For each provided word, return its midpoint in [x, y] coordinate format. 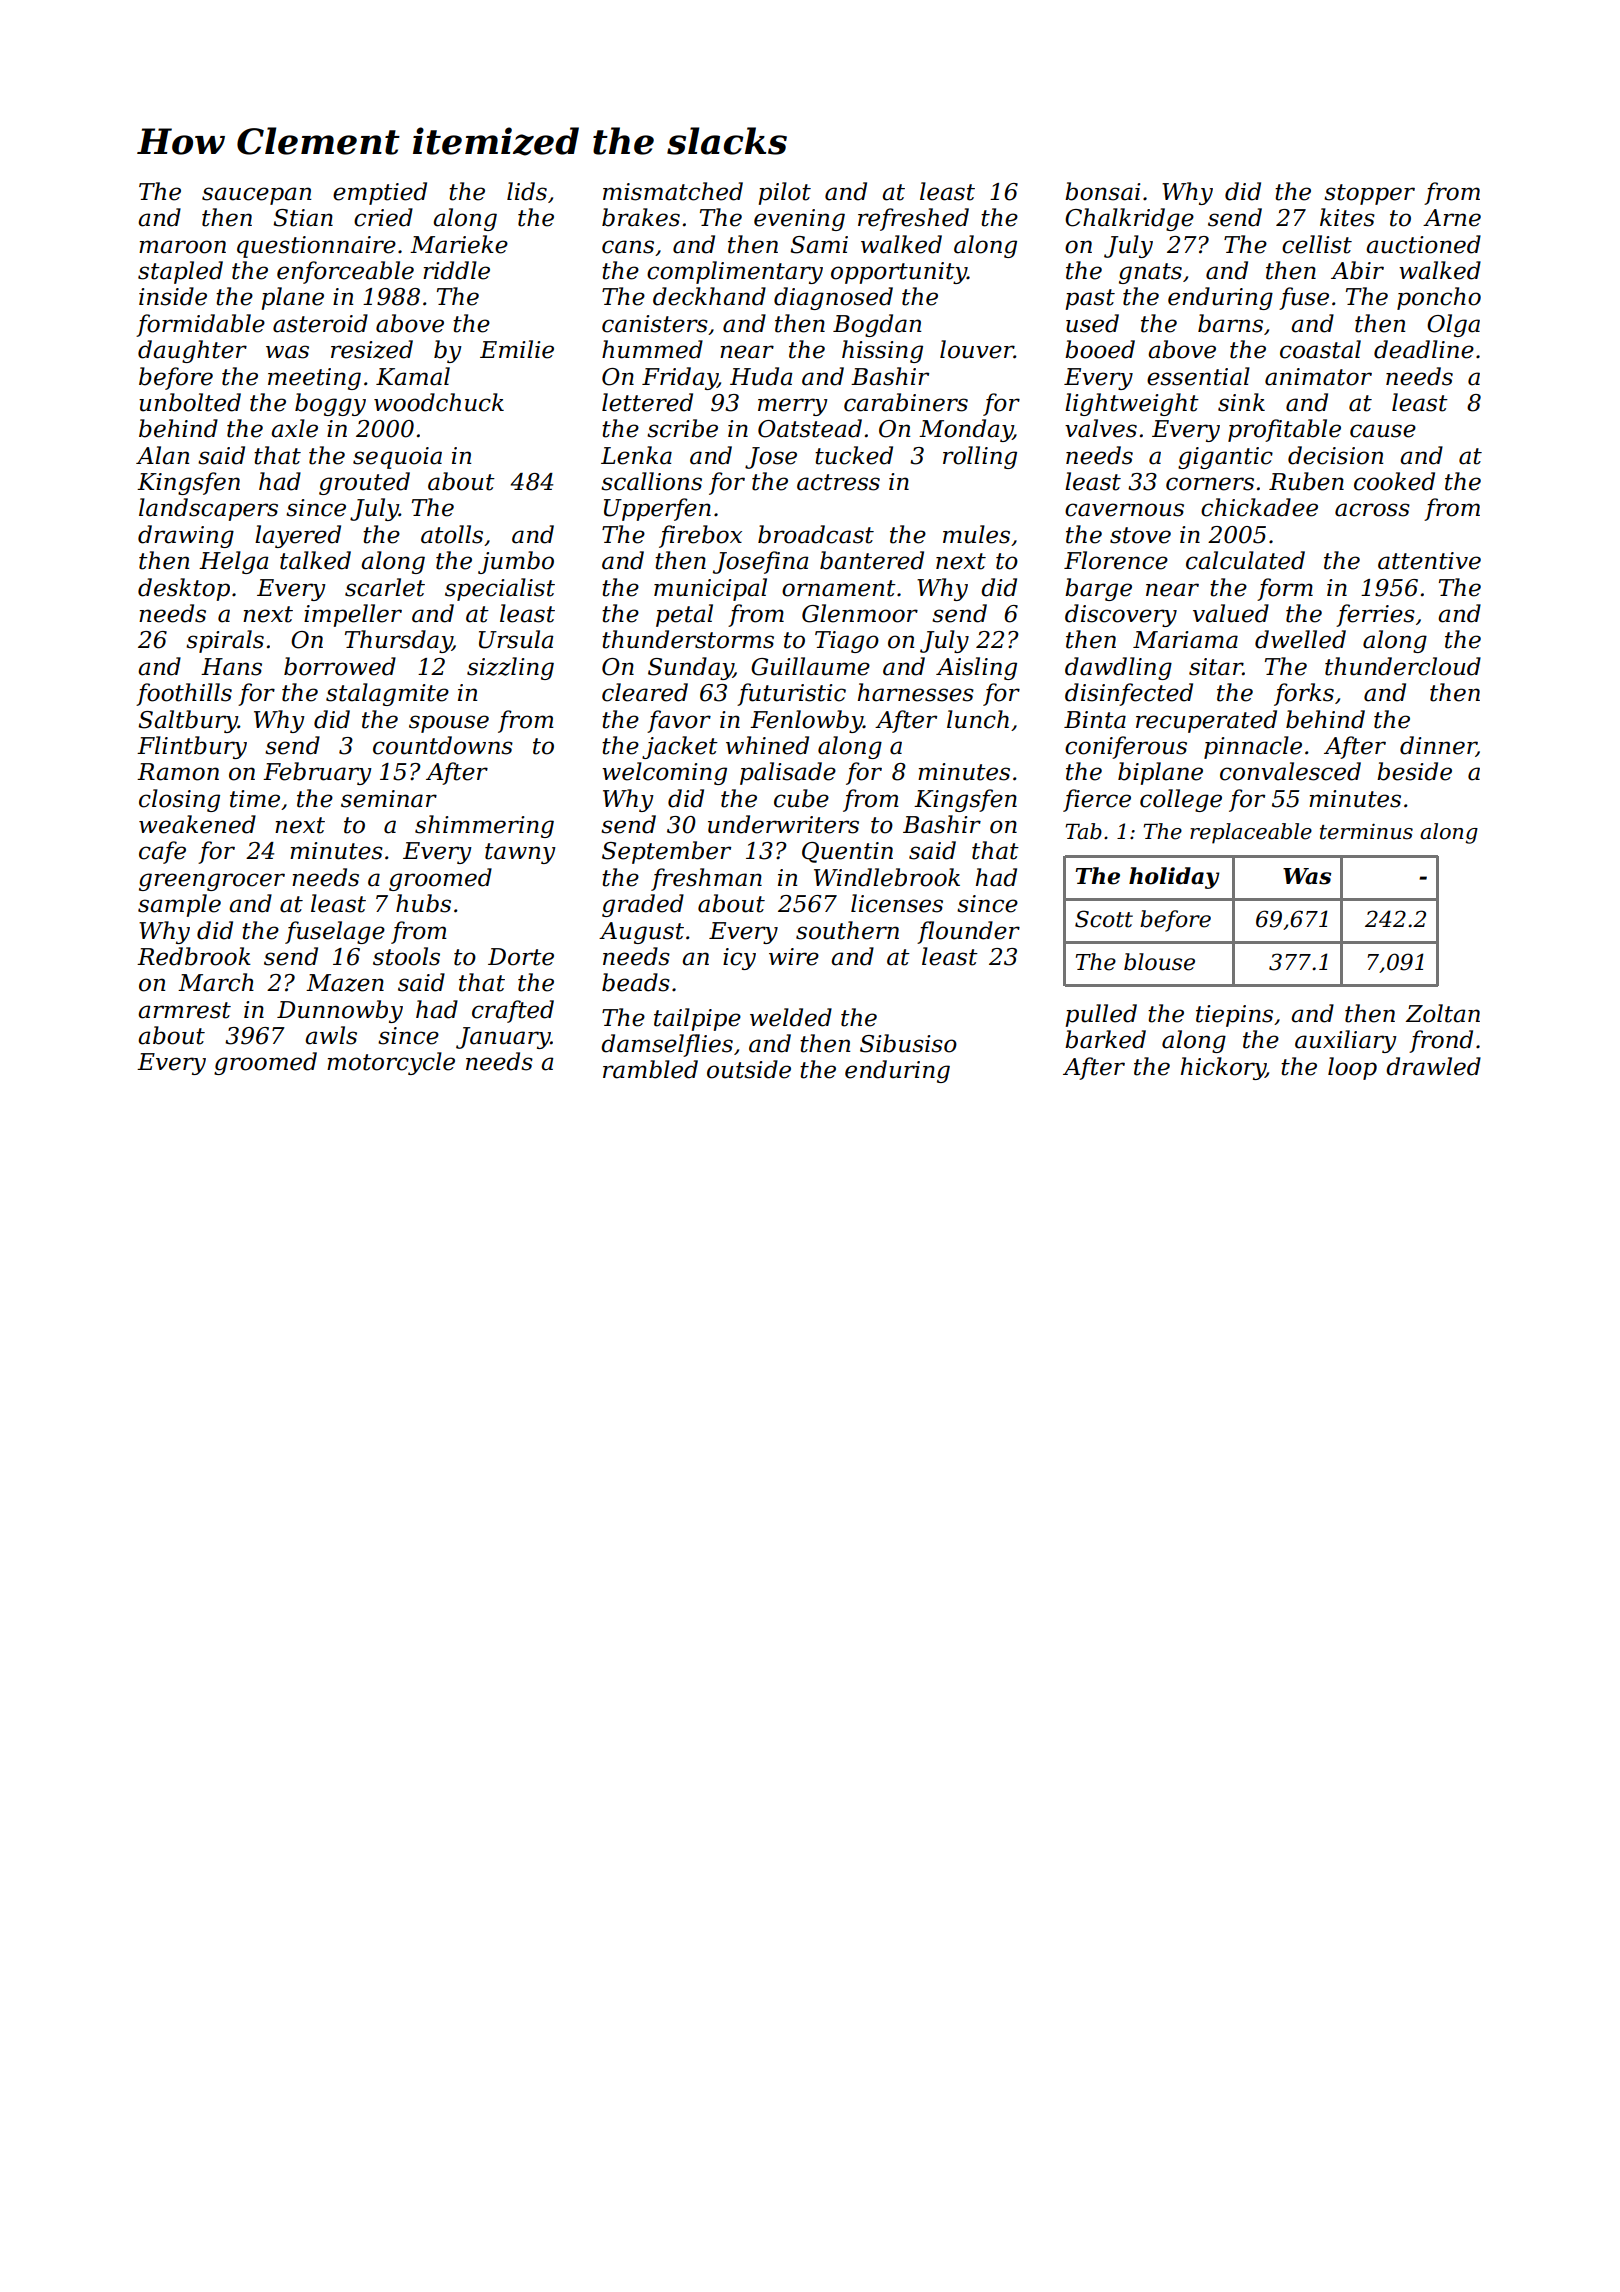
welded [791, 1017]
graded [643, 905]
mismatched [673, 191]
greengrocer [212, 882]
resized [372, 349]
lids [527, 191]
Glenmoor [860, 613]
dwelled [1300, 639]
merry [793, 407]
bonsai [1102, 191]
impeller [353, 615]
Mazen [345, 983]
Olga [1453, 325]
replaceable [1251, 833]
